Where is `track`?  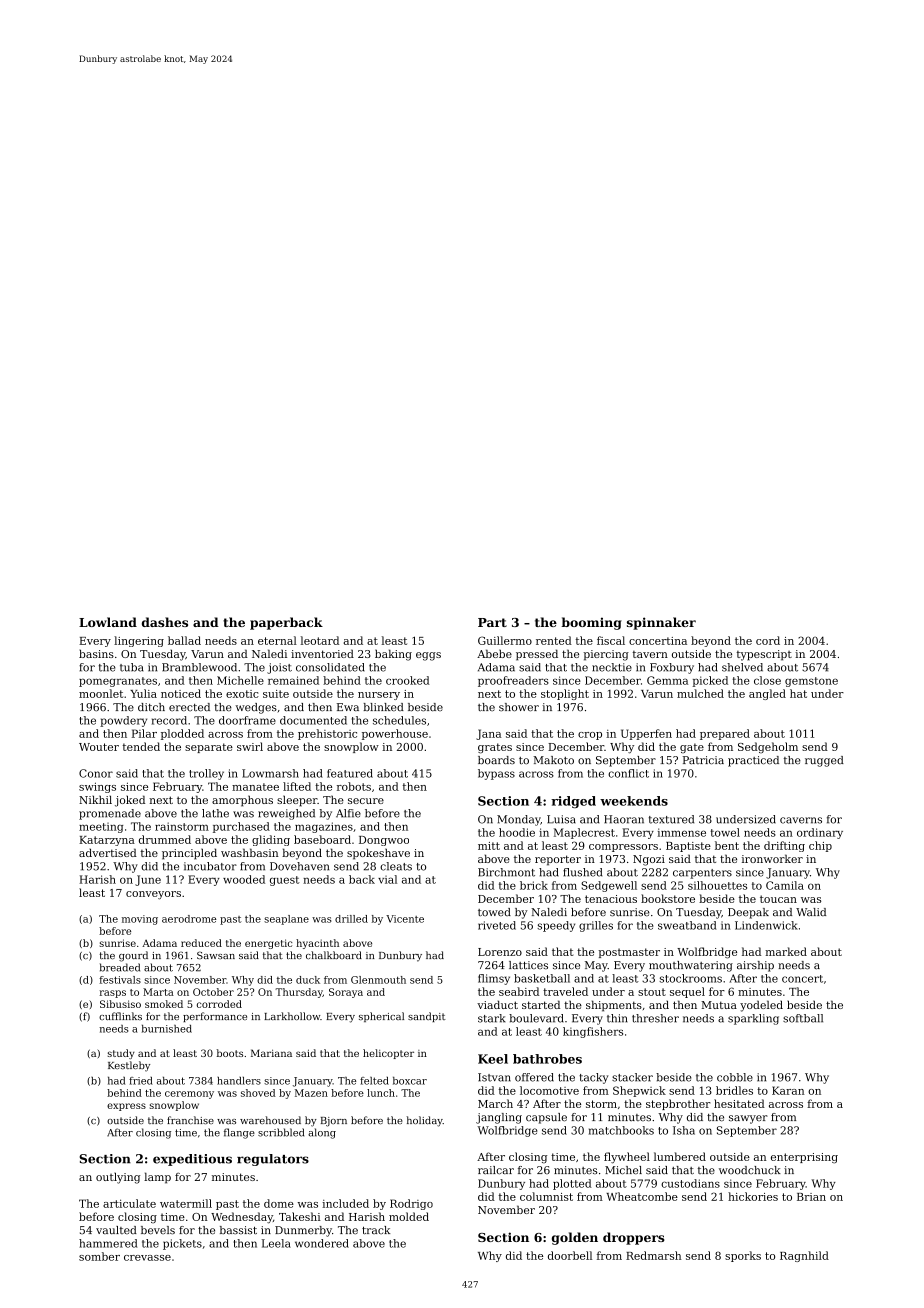 track is located at coordinates (376, 1230).
